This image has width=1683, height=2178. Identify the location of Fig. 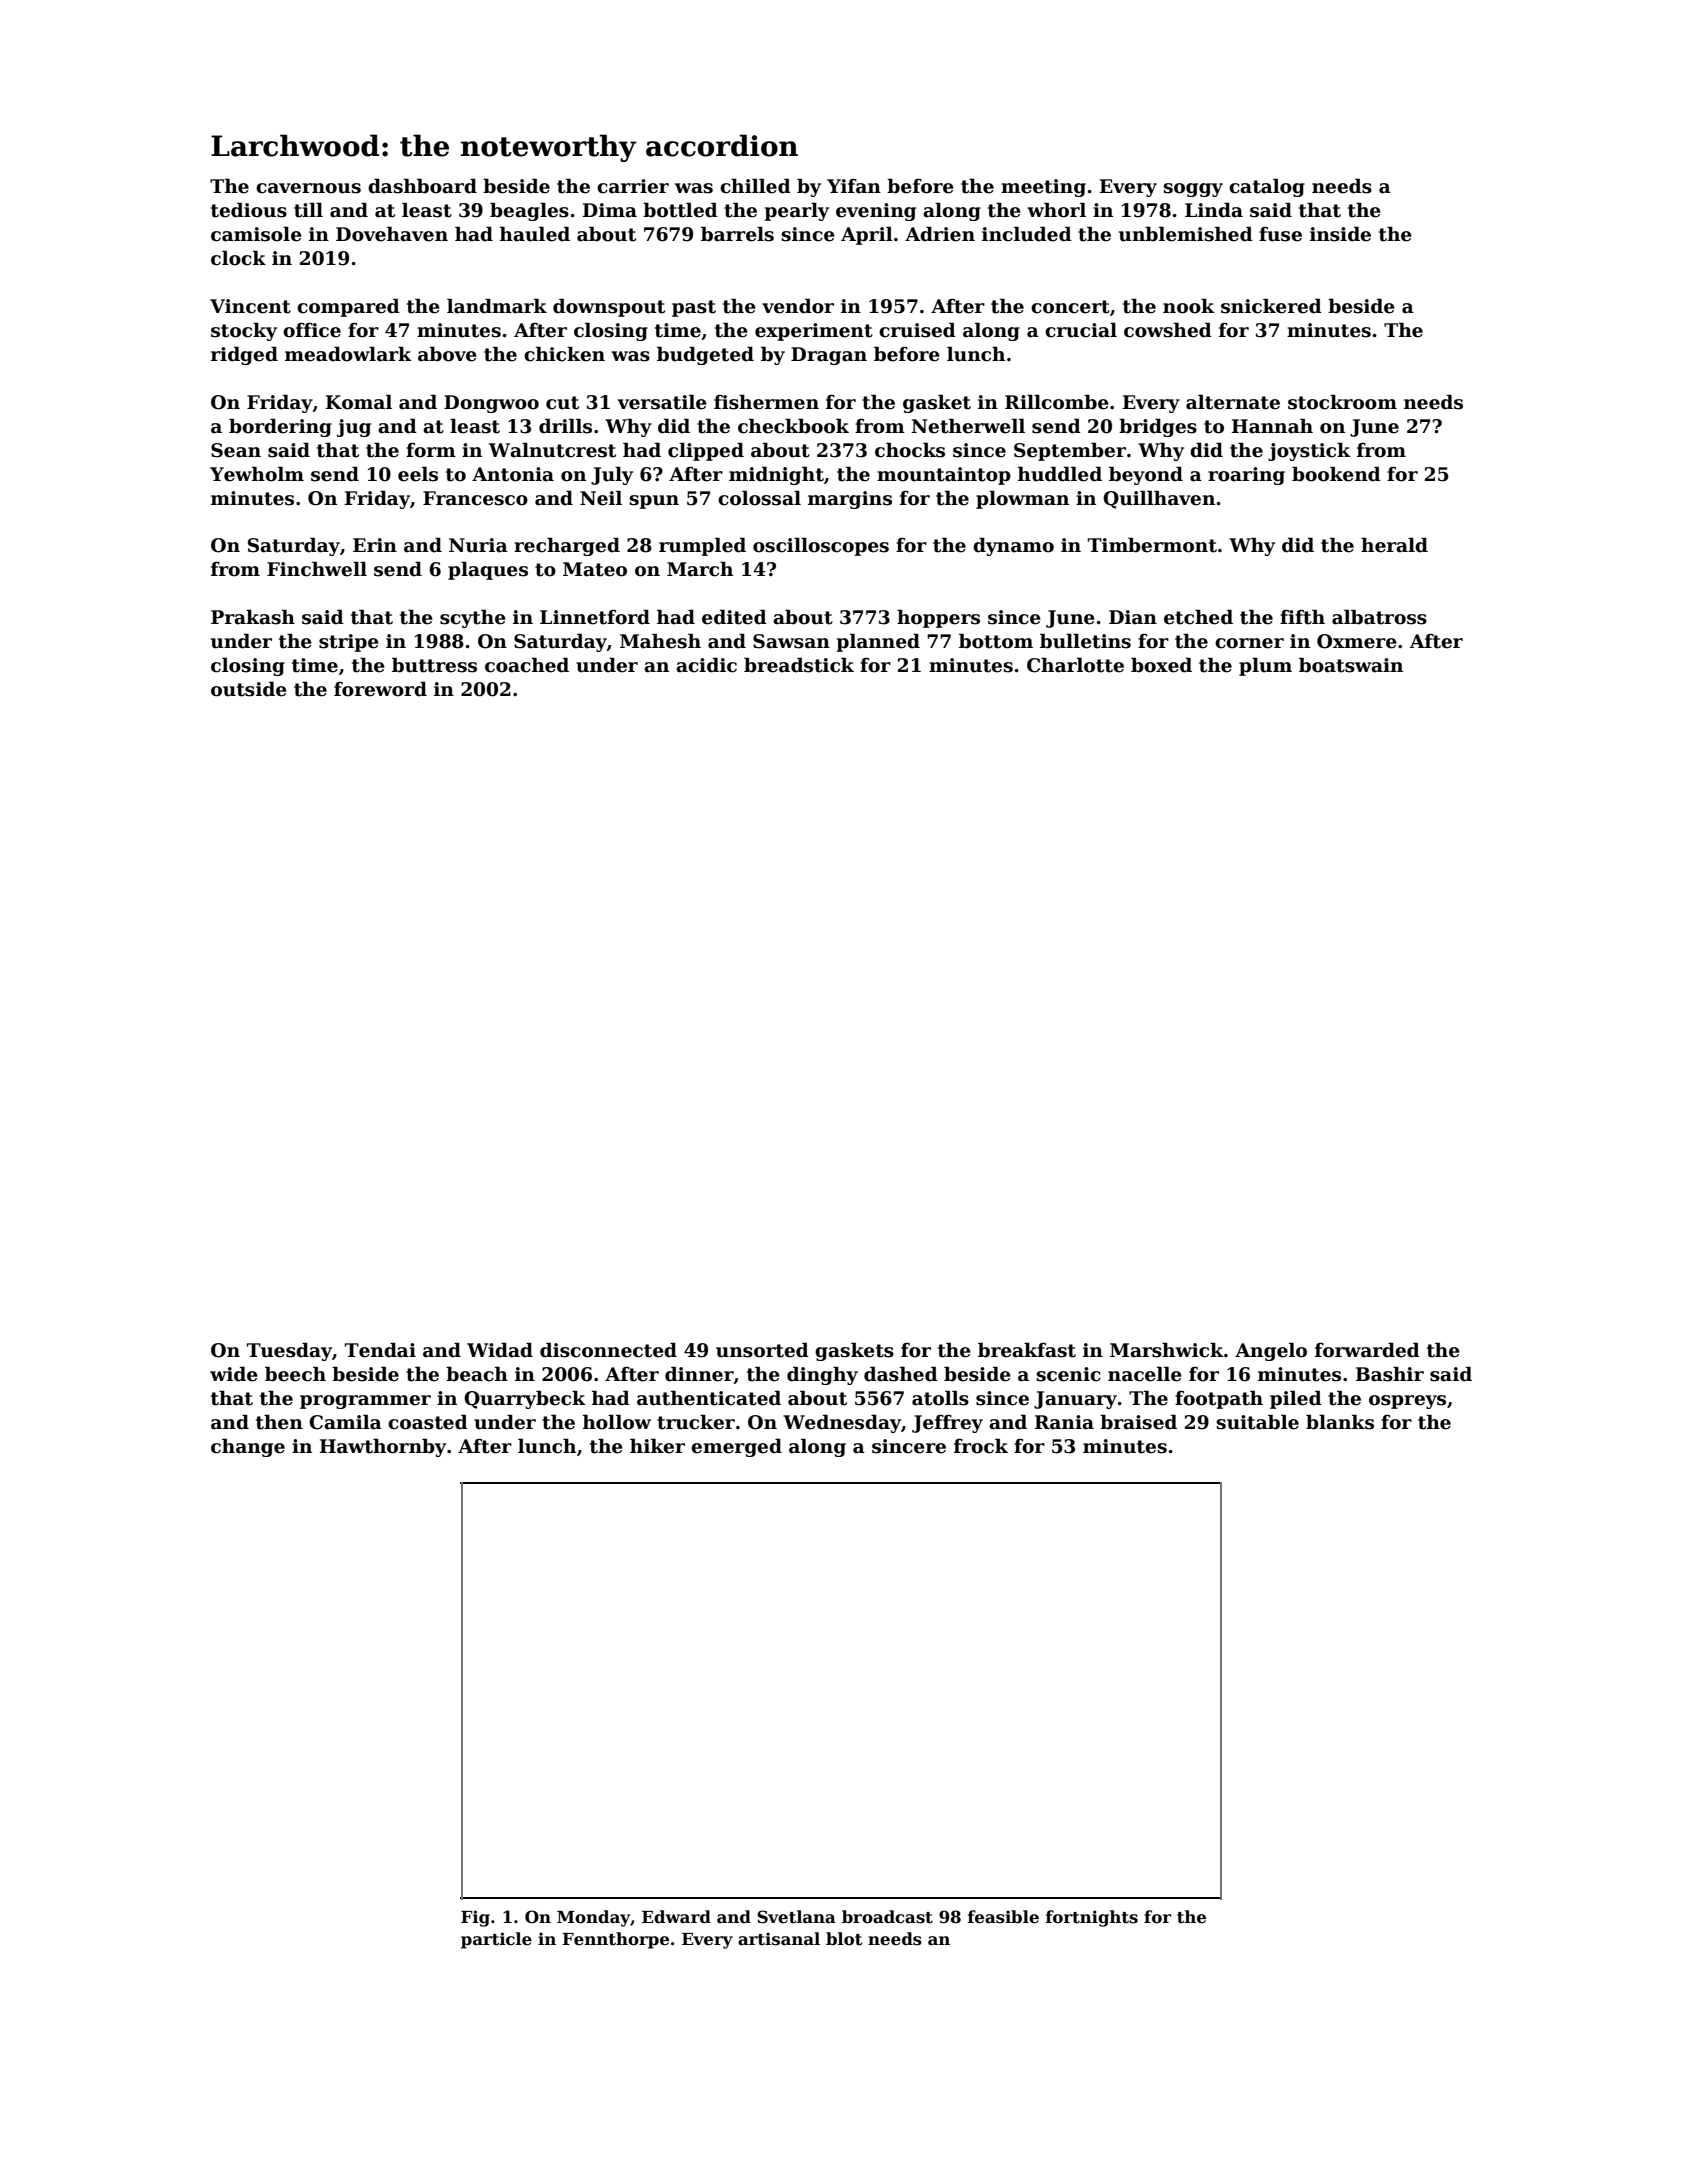
(475, 1918).
